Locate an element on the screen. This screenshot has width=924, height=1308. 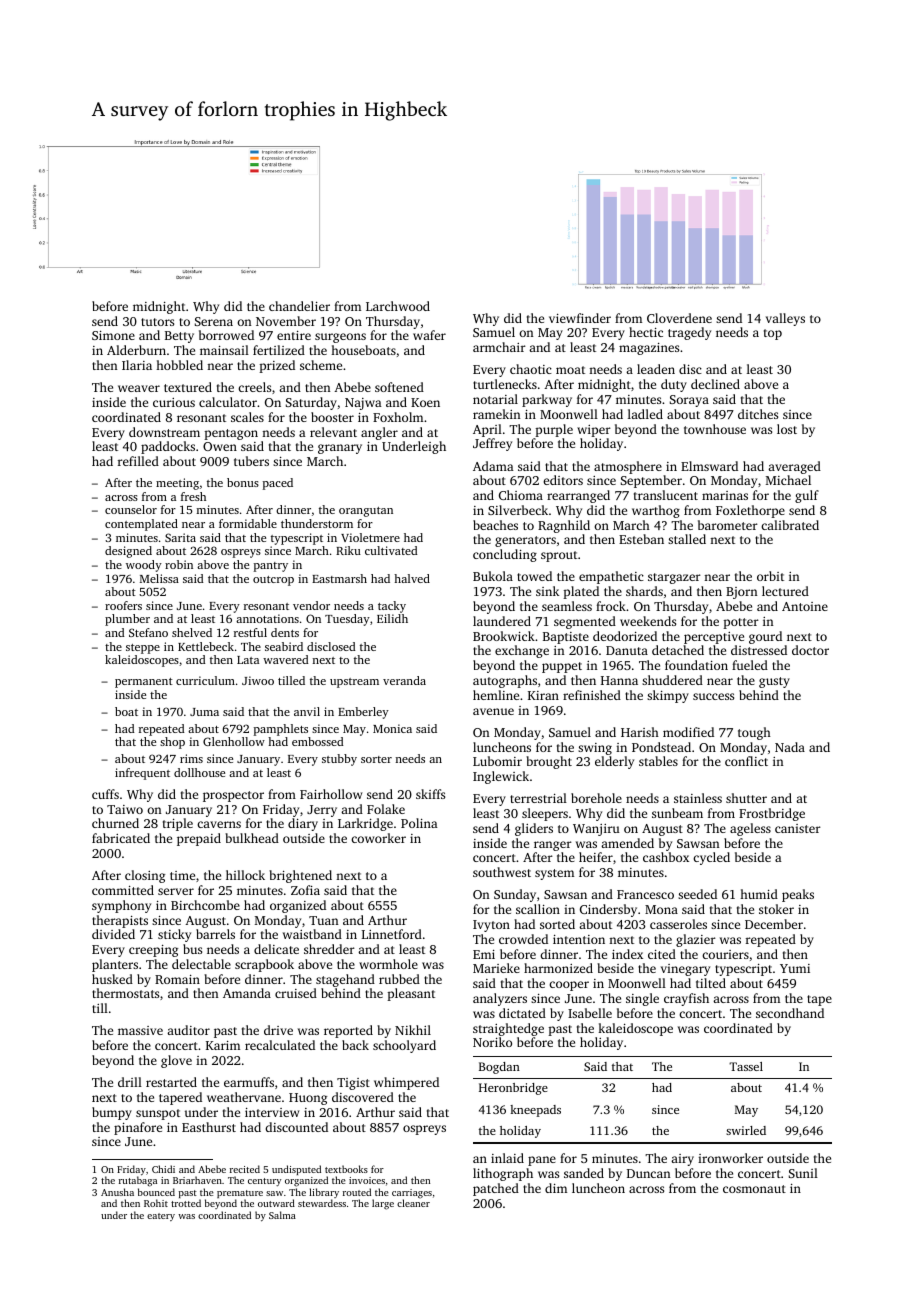
valleys is located at coordinates (785, 319).
